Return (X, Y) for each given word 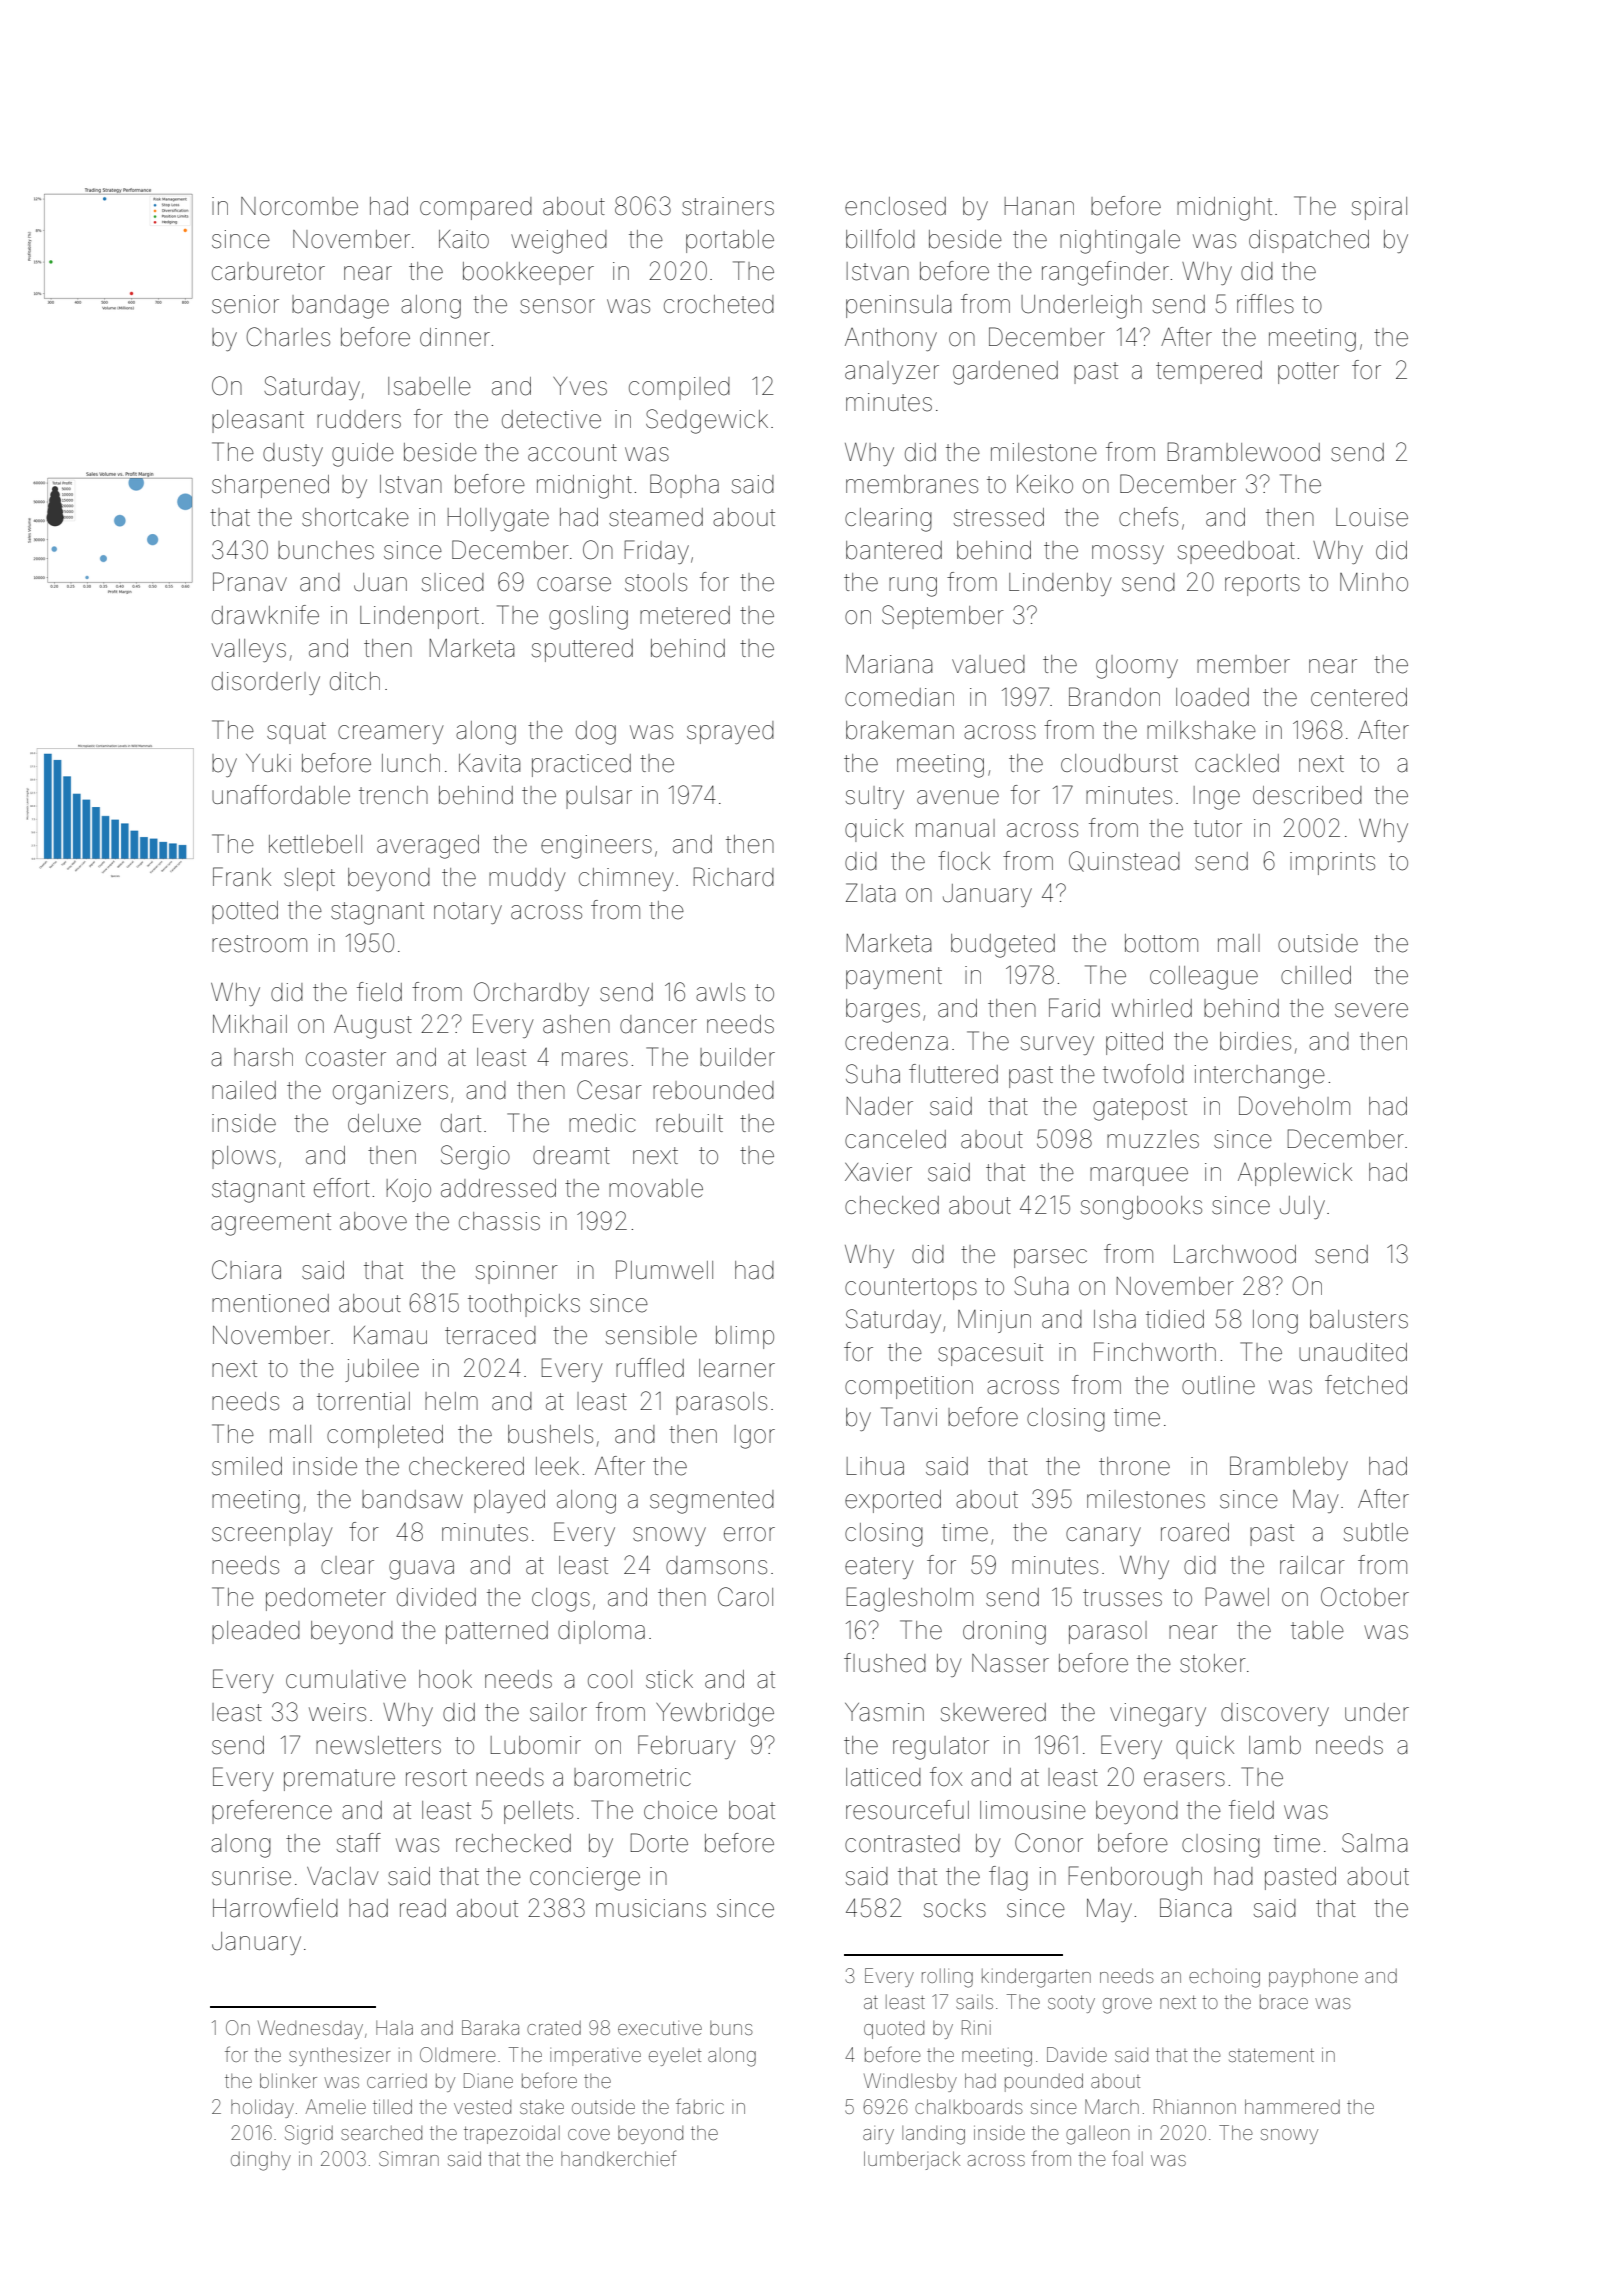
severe (1371, 1010)
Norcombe (299, 206)
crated (554, 2028)
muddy (527, 879)
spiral (1379, 208)
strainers (728, 206)
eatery (879, 1568)
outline (1218, 1385)
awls (720, 992)
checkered (466, 1466)
